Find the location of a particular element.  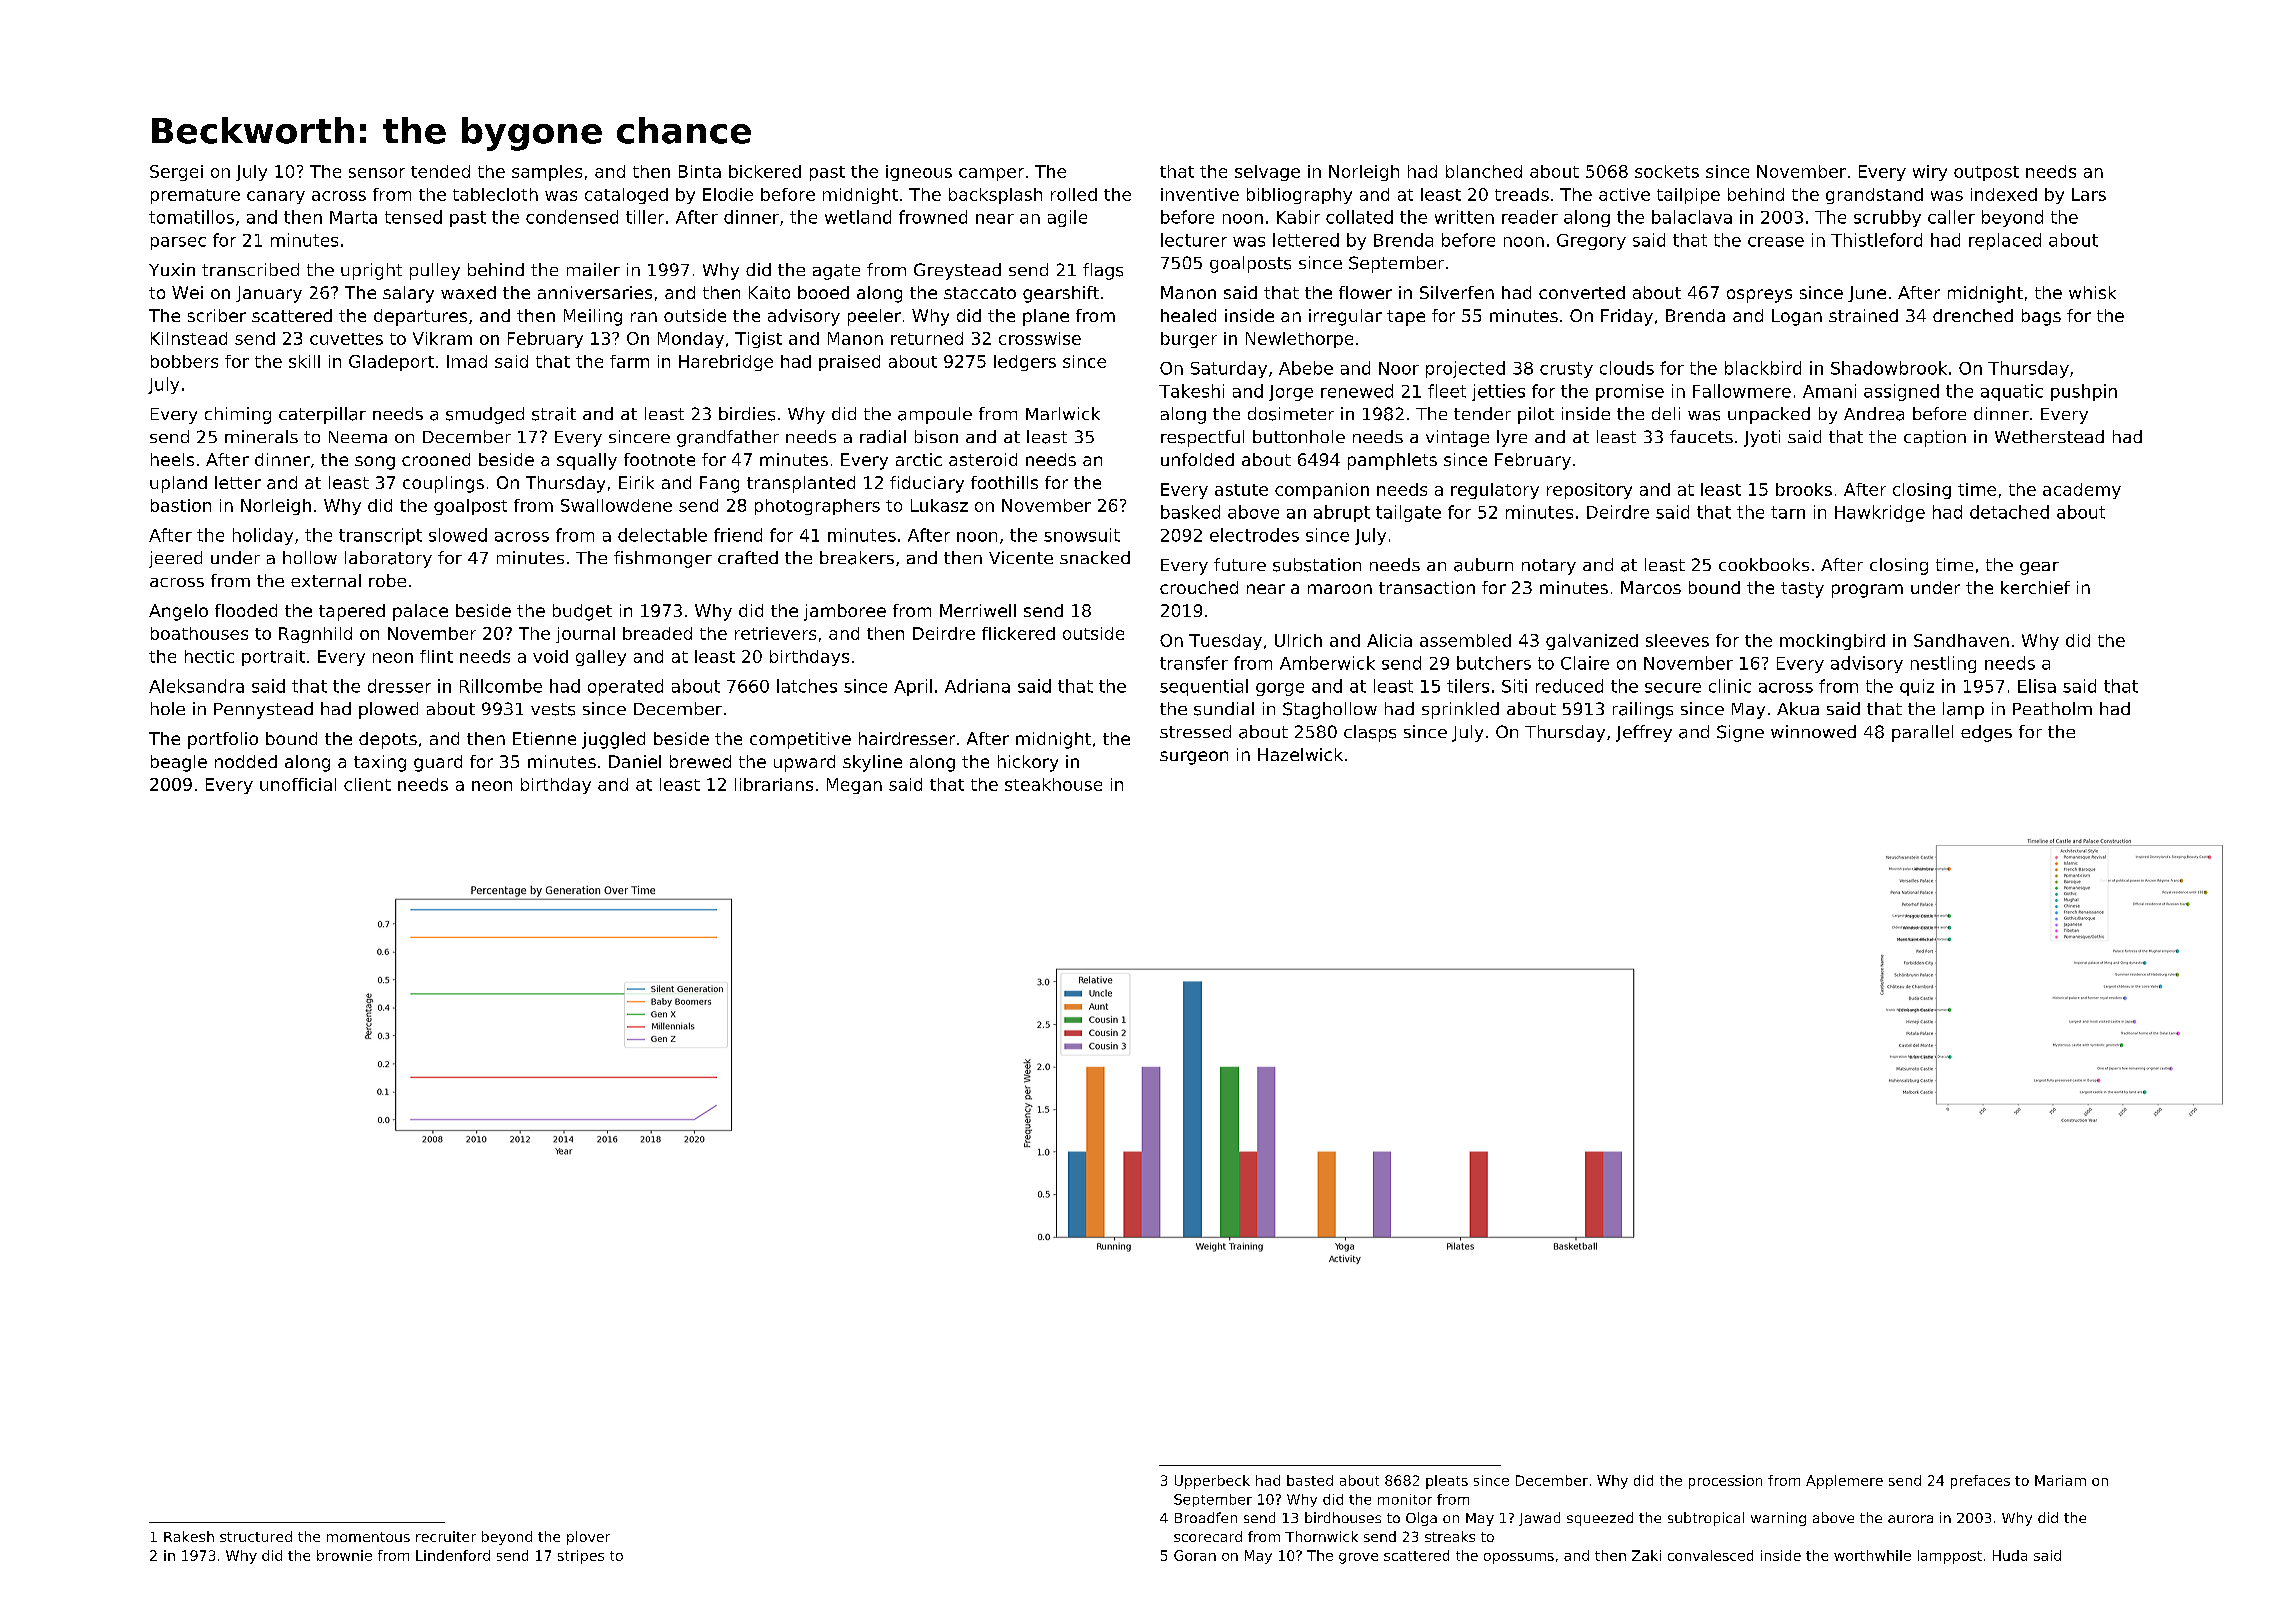

stripes is located at coordinates (581, 1557).
